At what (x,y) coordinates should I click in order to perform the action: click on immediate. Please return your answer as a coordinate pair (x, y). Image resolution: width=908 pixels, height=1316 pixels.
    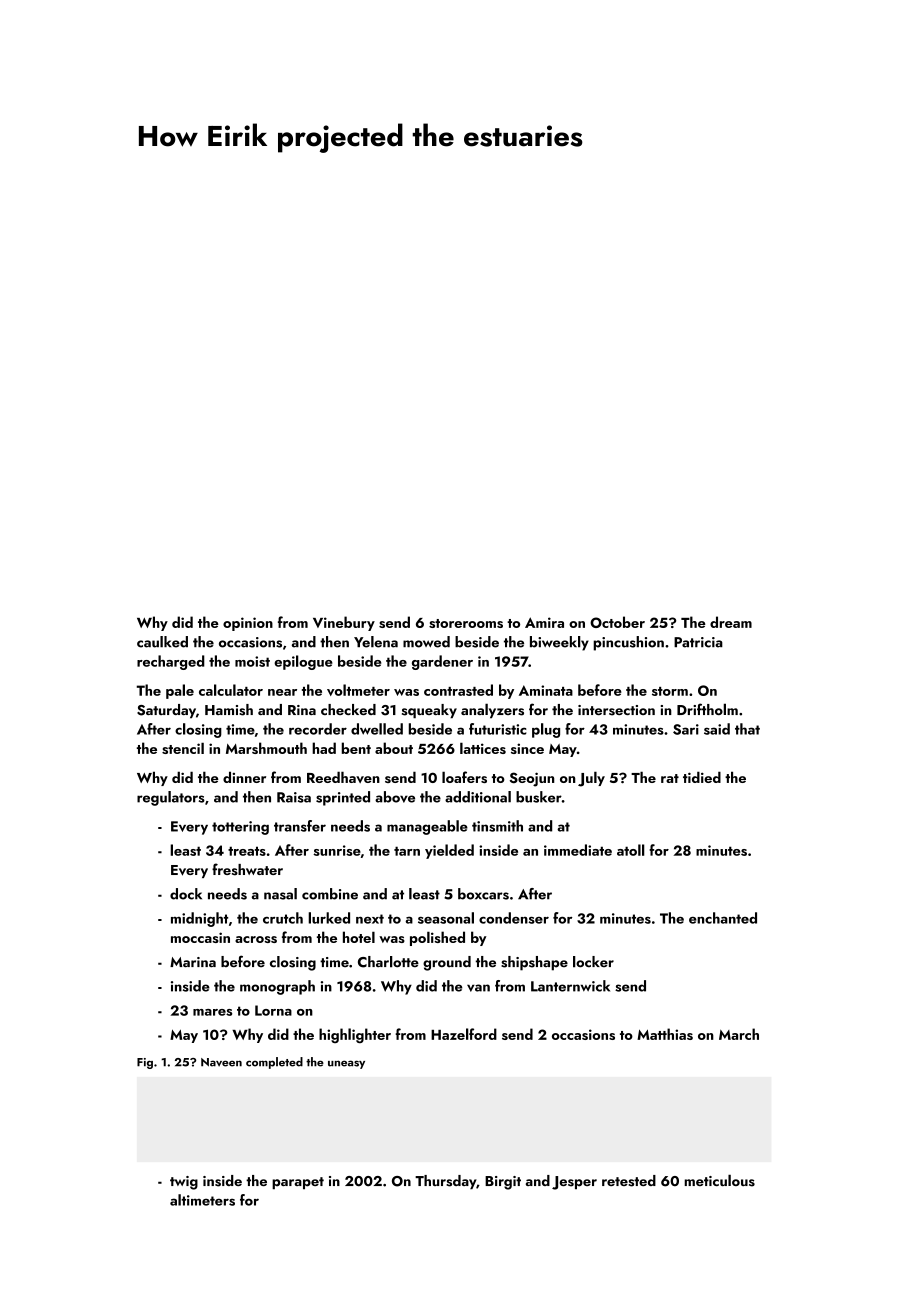
    Looking at the image, I should click on (578, 850).
